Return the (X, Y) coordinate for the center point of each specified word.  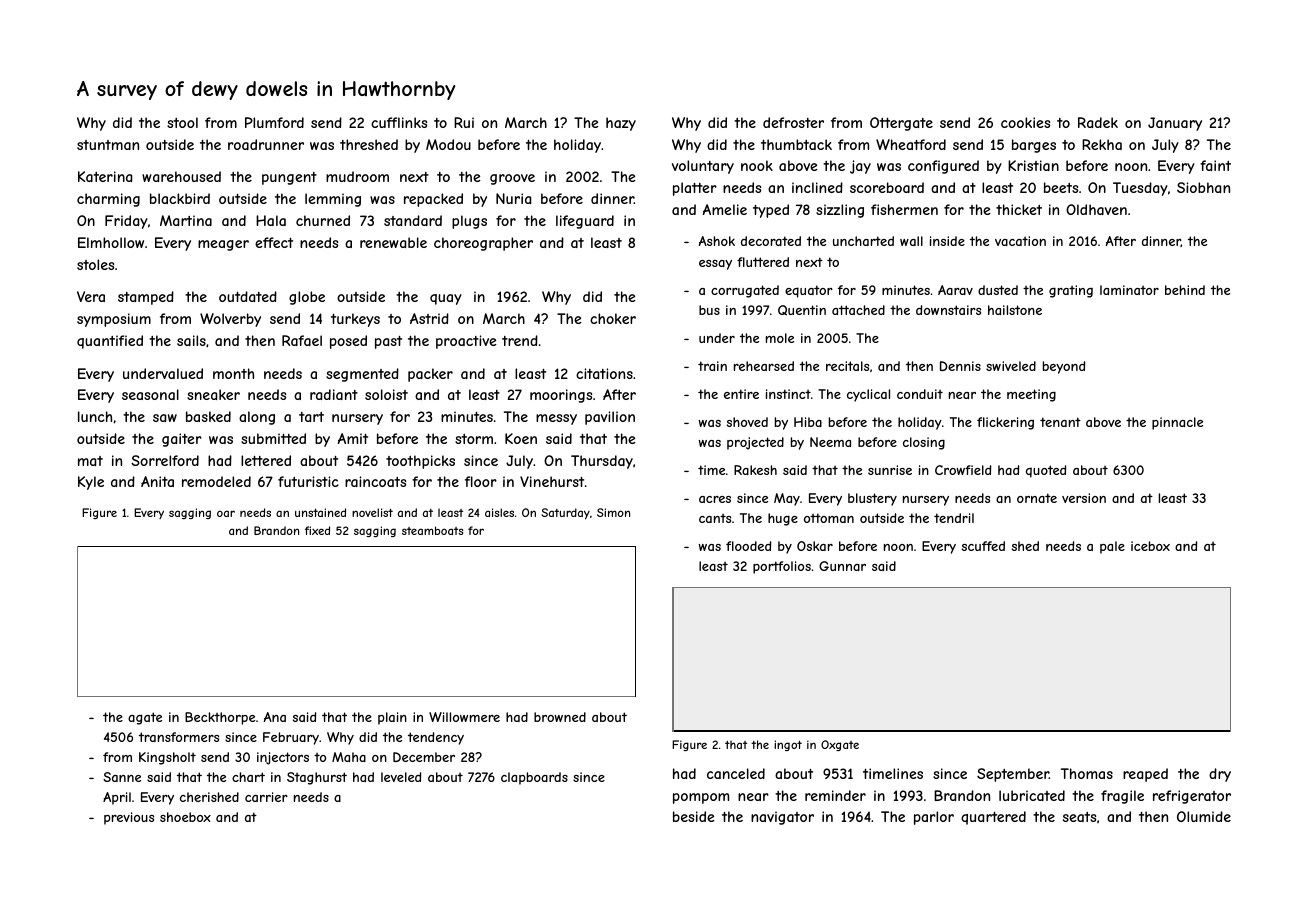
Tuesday (1140, 189)
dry (1220, 775)
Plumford (274, 122)
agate (145, 718)
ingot (788, 745)
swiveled (1011, 366)
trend (520, 340)
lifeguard (585, 222)
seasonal (150, 394)
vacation (1020, 241)
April (117, 798)
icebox (1150, 546)
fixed (317, 530)
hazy (621, 124)
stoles (95, 264)
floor (481, 481)
